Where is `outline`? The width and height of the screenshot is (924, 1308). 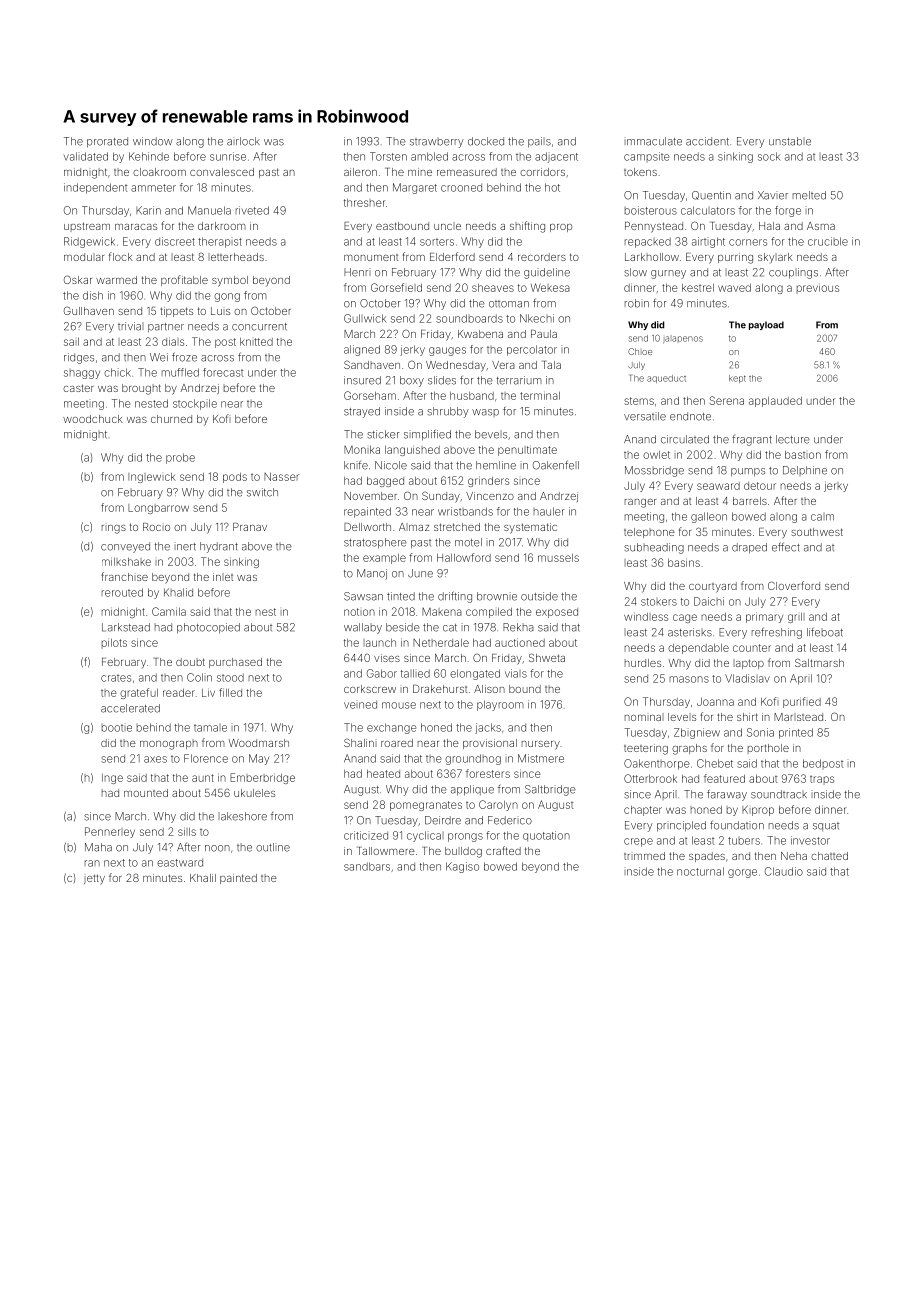 outline is located at coordinates (273, 847).
